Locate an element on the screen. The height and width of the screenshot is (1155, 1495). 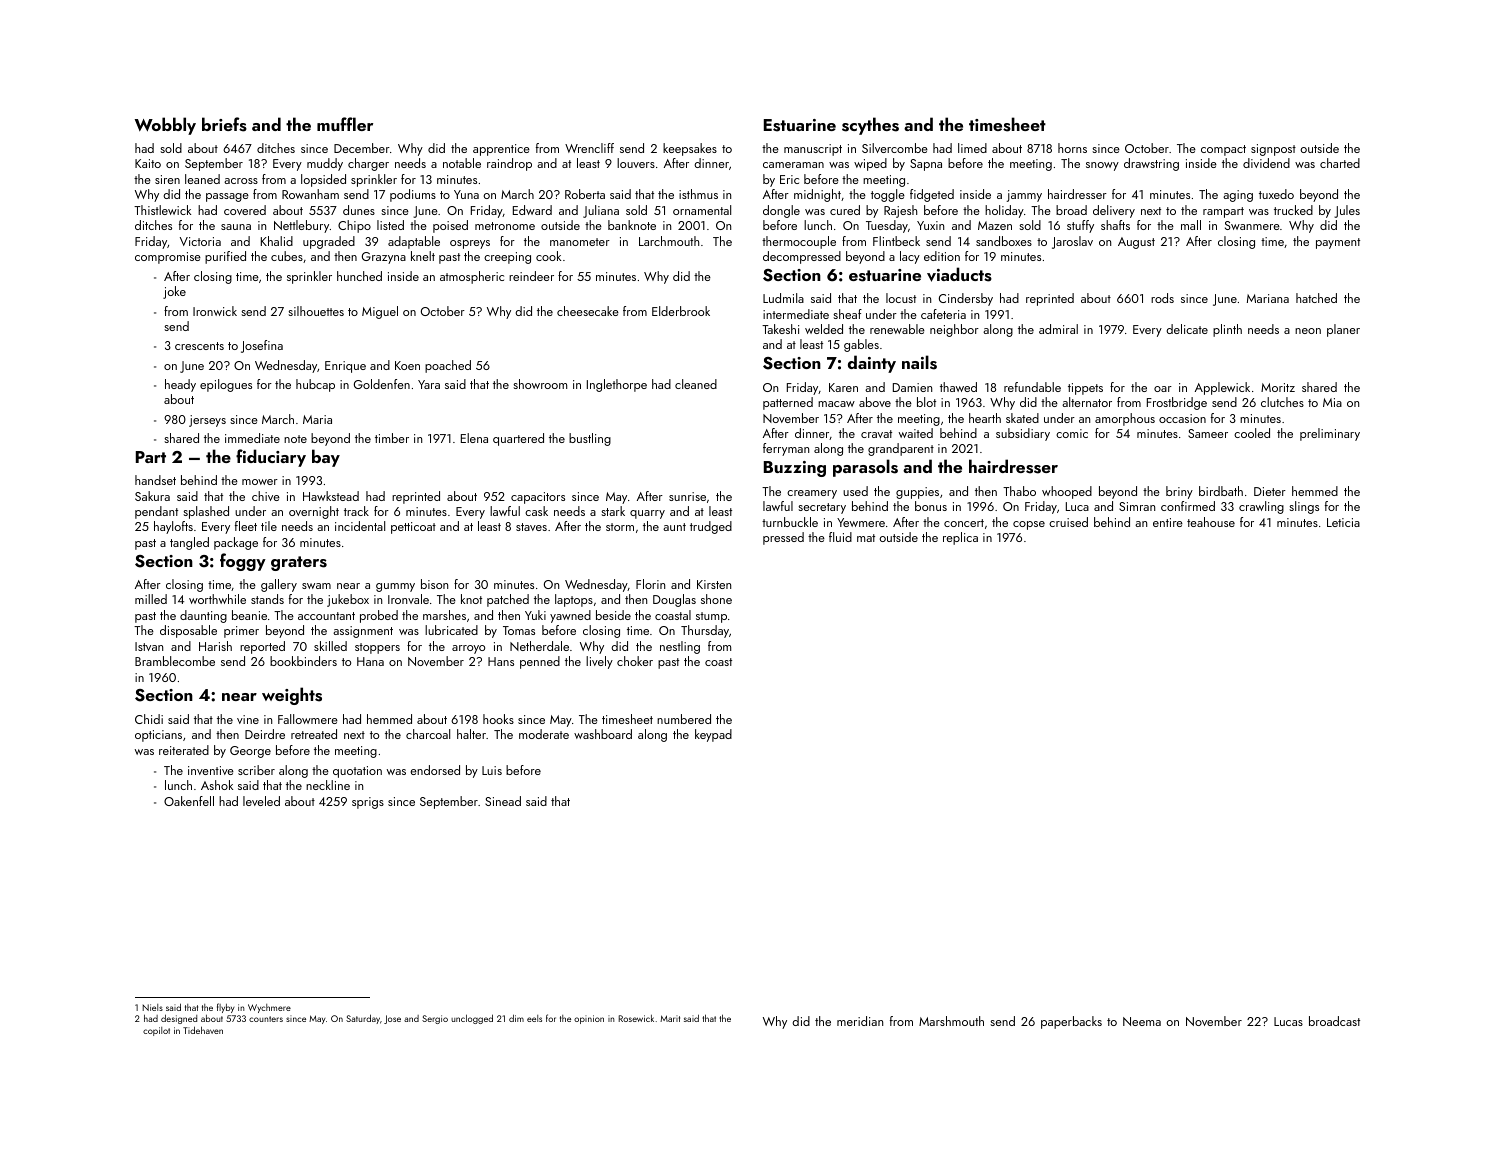
jerseys is located at coordinates (207, 421).
